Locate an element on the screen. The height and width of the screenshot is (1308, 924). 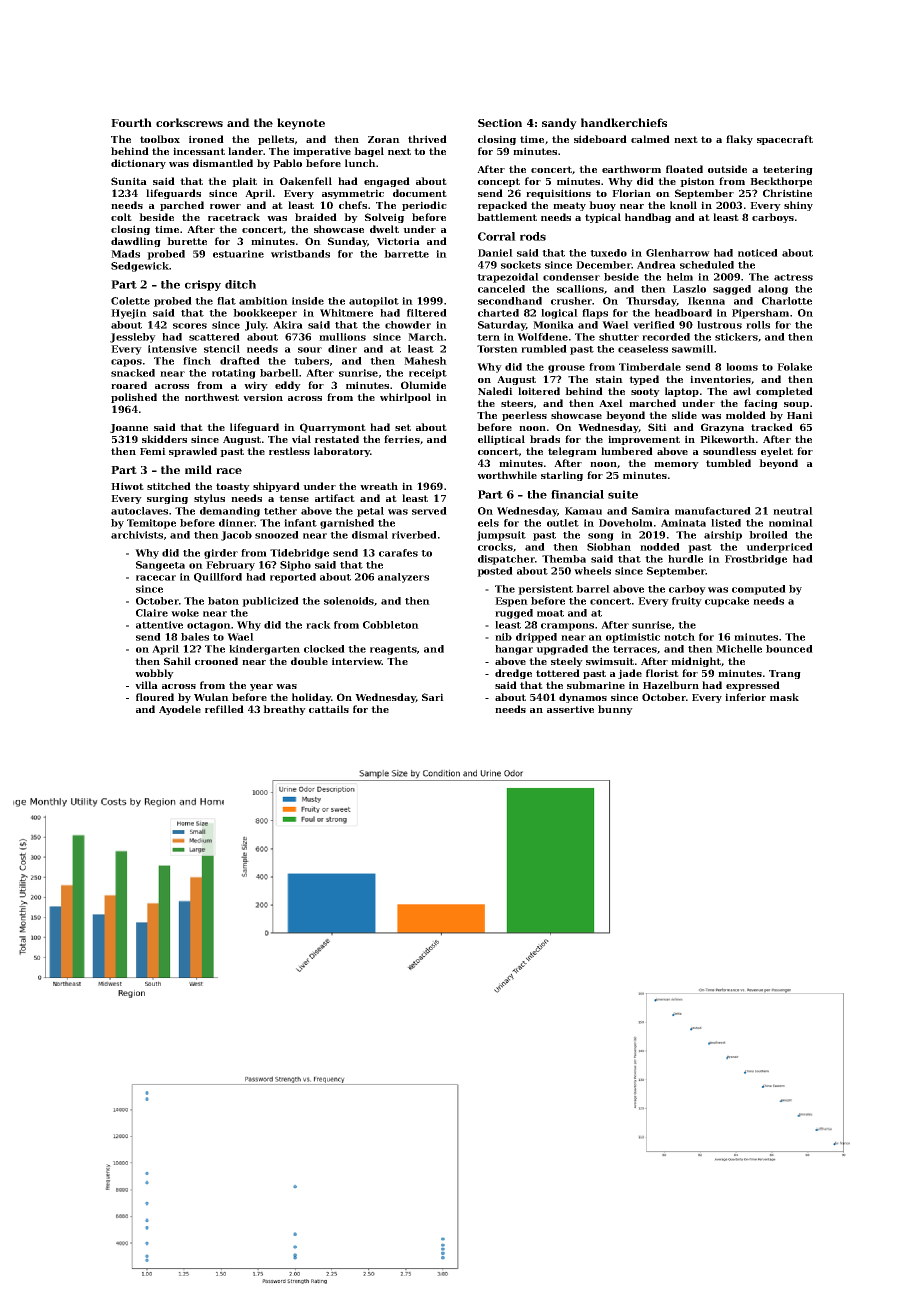
wiry is located at coordinates (256, 386).
